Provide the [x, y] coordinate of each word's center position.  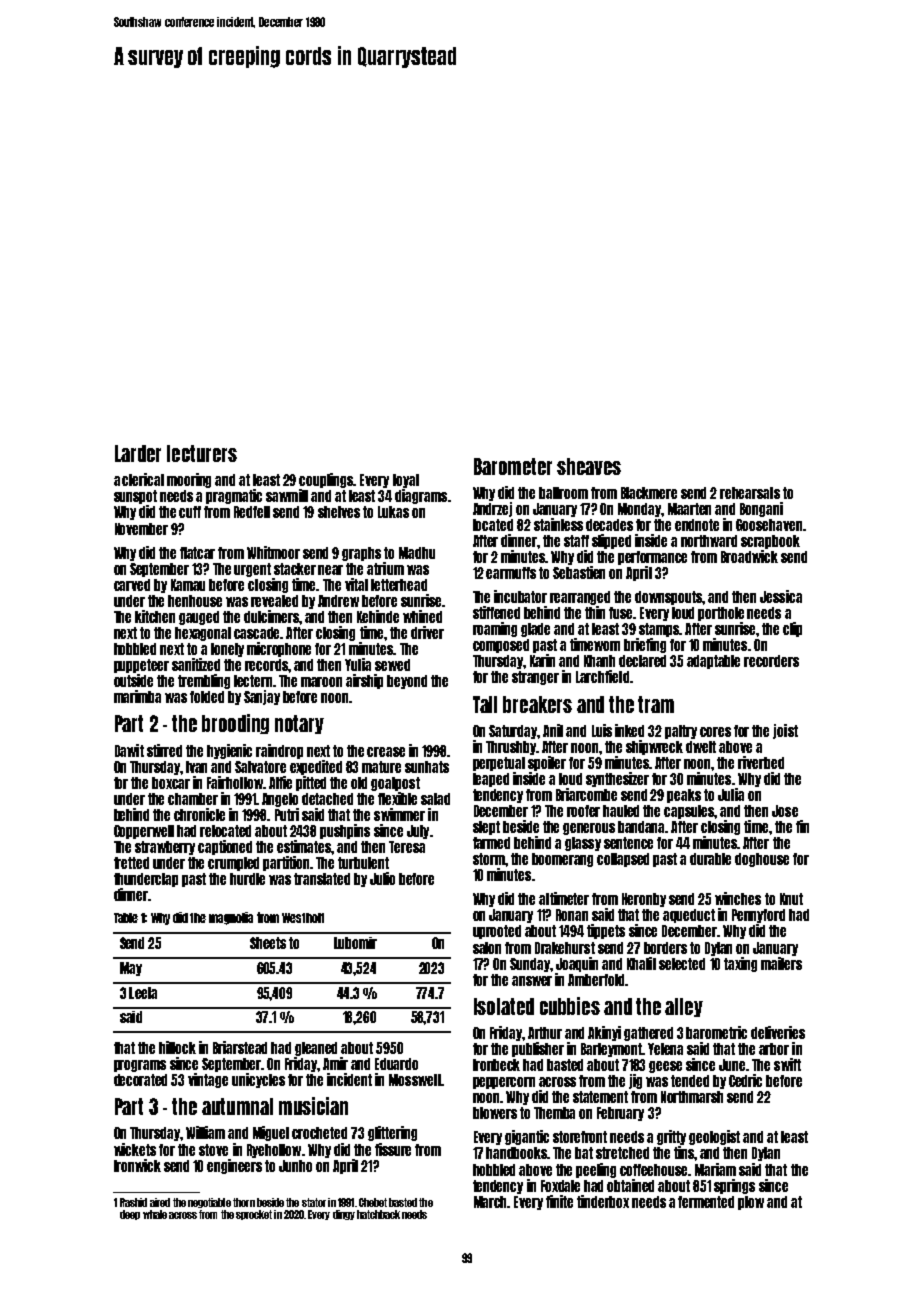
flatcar [197, 553]
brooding [235, 724]
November [141, 529]
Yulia [358, 664]
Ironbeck [496, 1065]
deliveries [778, 1032]
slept [486, 828]
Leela [143, 993]
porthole [721, 614]
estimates [304, 846]
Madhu [417, 553]
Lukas [393, 512]
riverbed [761, 762]
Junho [295, 1166]
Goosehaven [769, 525]
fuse [621, 613]
